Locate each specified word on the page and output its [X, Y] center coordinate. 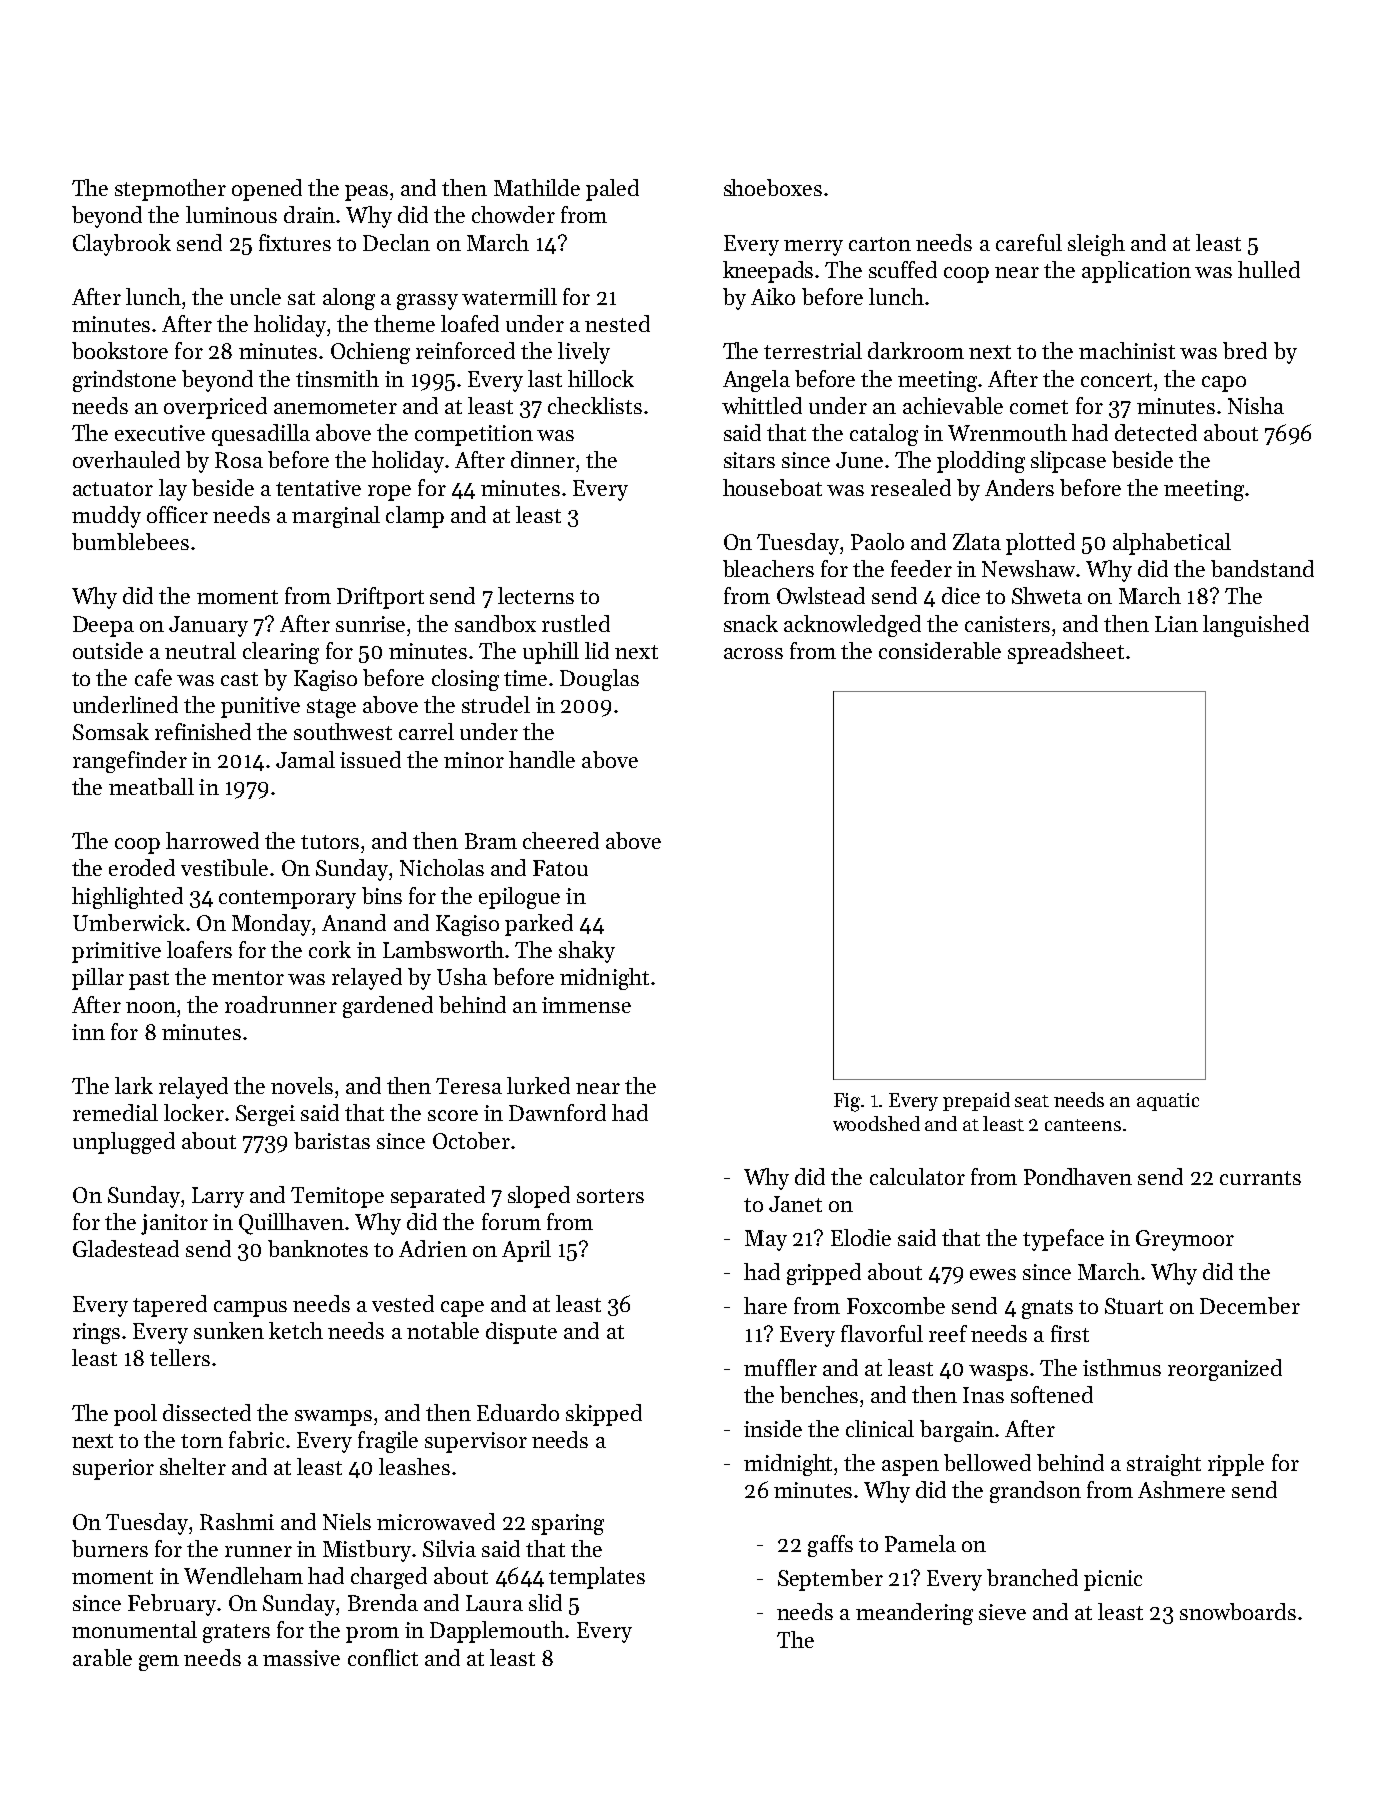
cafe [153, 677]
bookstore [120, 350]
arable [102, 1657]
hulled [1269, 269]
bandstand [1262, 568]
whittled [762, 405]
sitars [749, 460]
